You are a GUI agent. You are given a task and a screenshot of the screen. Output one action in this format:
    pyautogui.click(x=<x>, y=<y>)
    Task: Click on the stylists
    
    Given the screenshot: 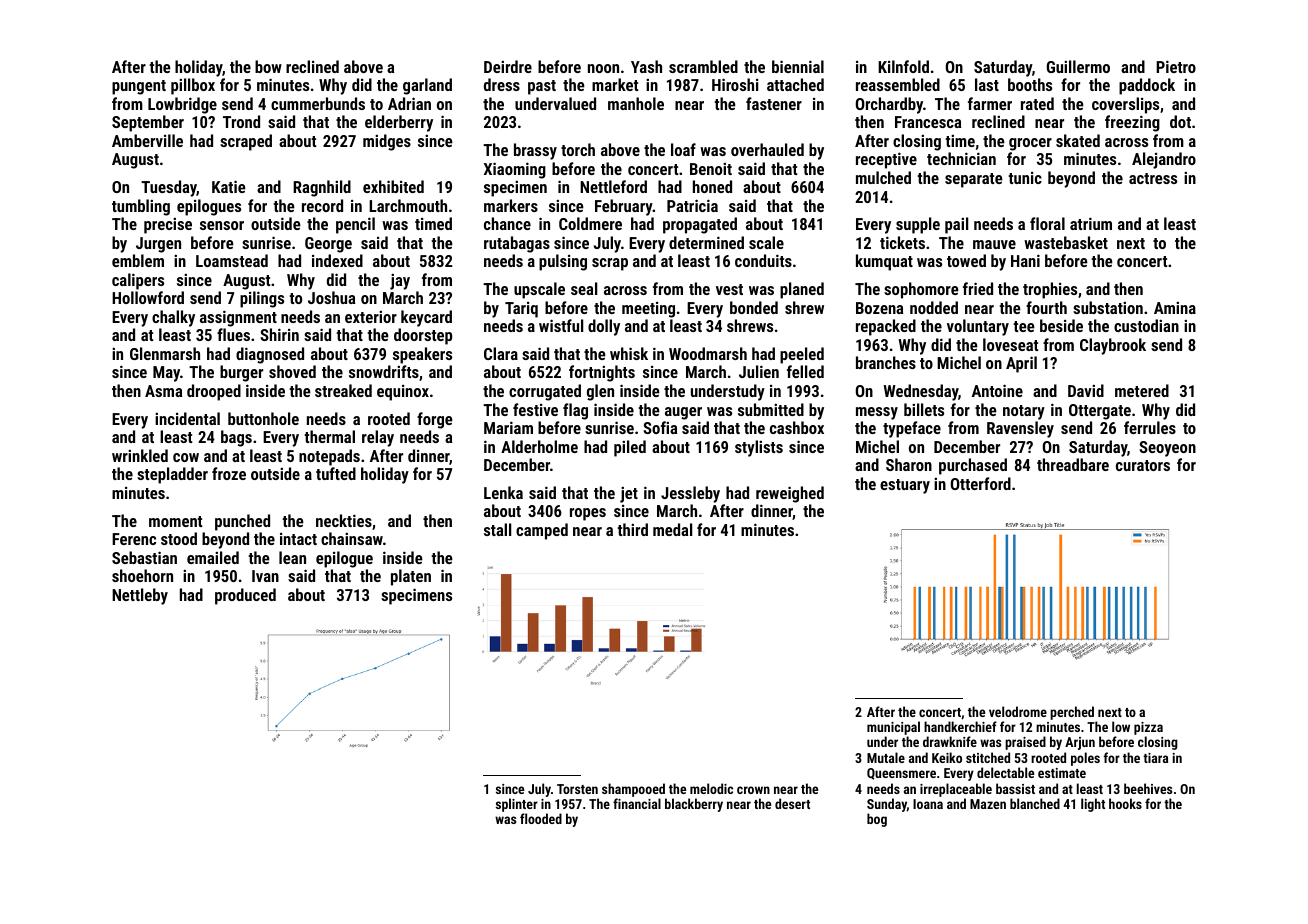 What is the action you would take?
    pyautogui.click(x=759, y=448)
